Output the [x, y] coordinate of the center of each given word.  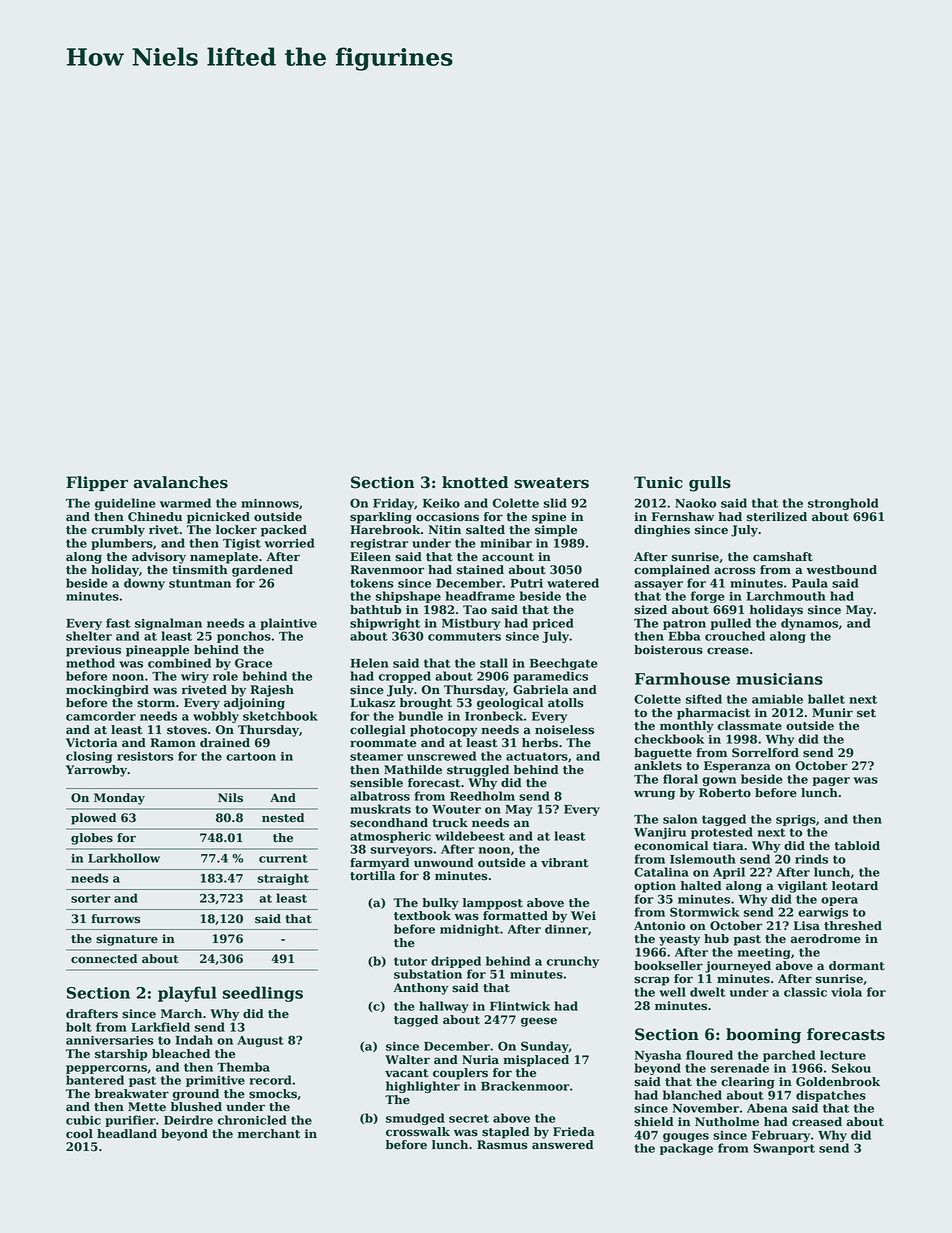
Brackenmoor [525, 1086]
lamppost [493, 904]
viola [846, 992]
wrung [654, 795]
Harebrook [385, 530]
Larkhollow [124, 858]
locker [236, 530]
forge [708, 597]
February [781, 1136]
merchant [269, 1134]
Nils [230, 798]
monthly [687, 727]
